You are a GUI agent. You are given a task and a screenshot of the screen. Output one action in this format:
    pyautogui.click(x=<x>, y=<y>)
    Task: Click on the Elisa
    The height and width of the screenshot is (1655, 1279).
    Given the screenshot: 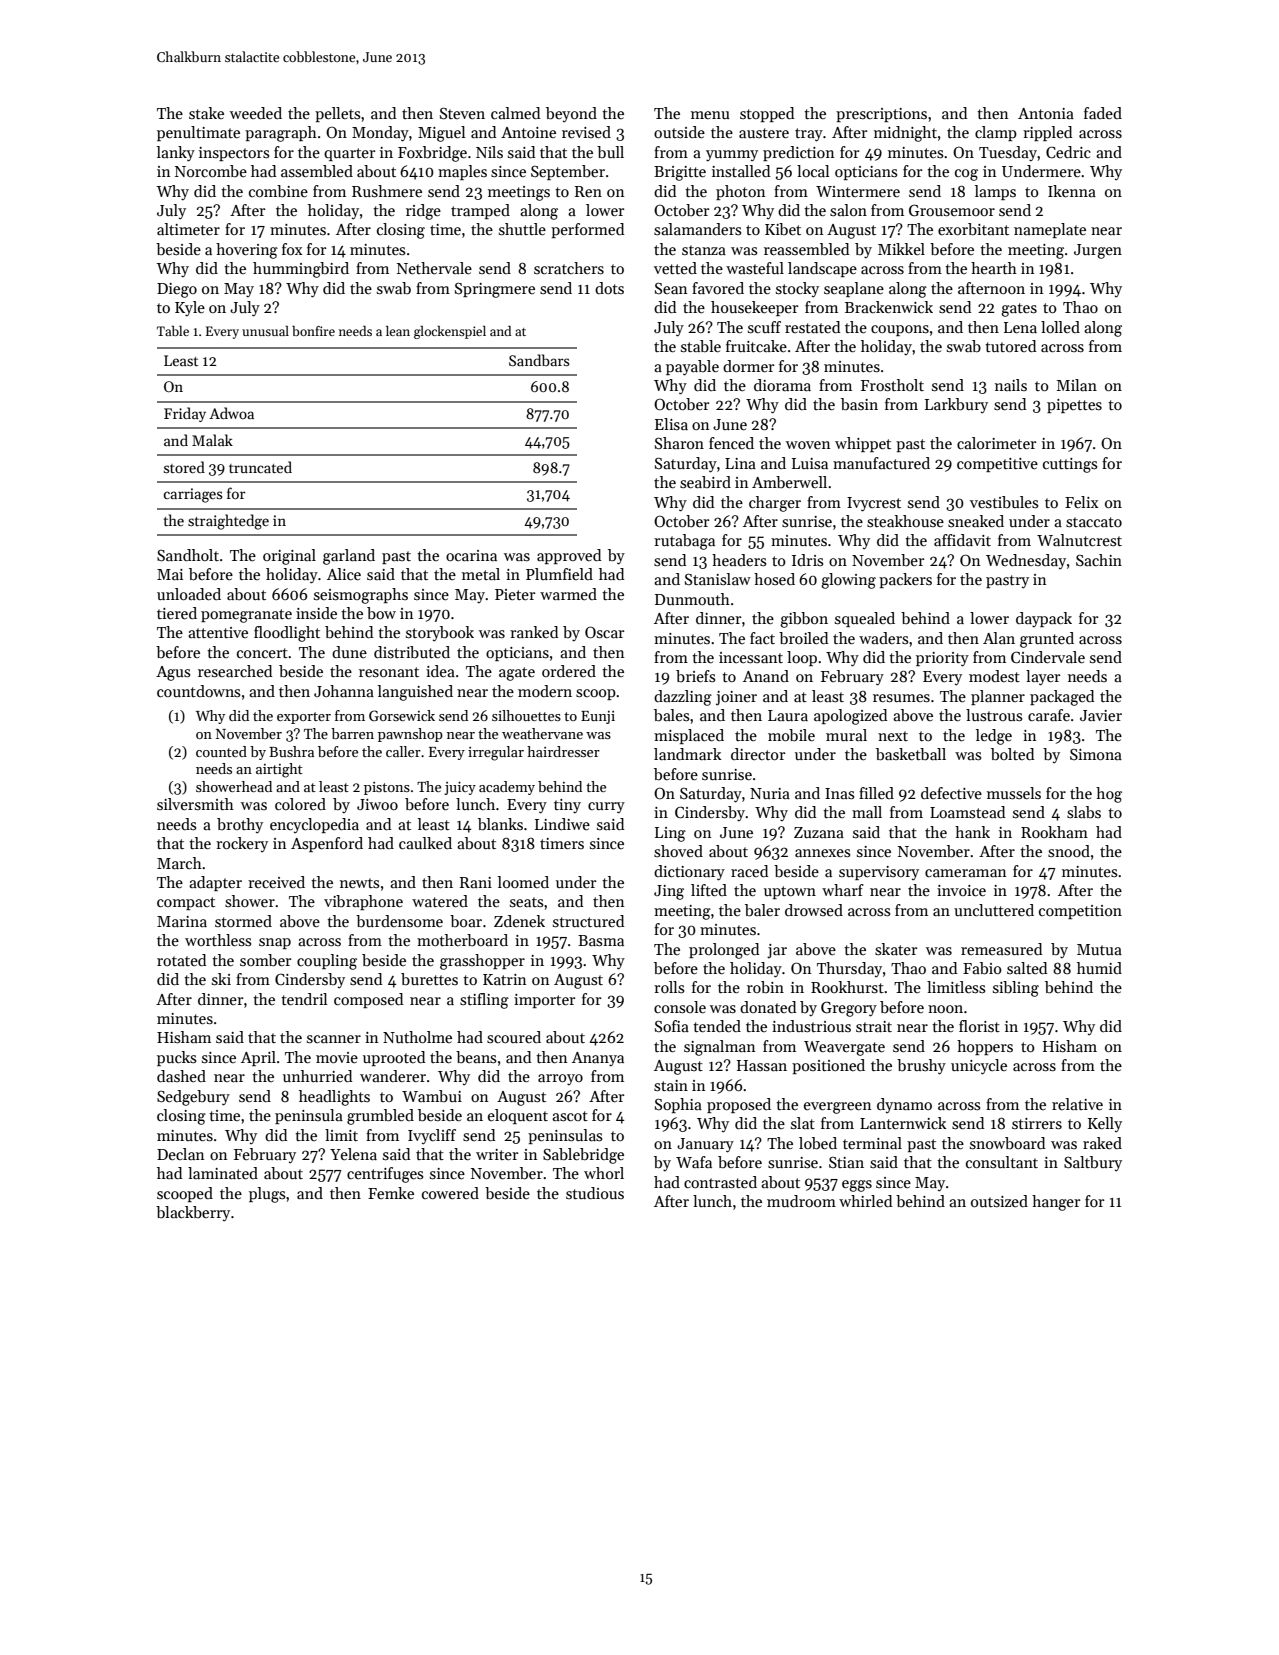 What is the action you would take?
    pyautogui.click(x=671, y=424)
